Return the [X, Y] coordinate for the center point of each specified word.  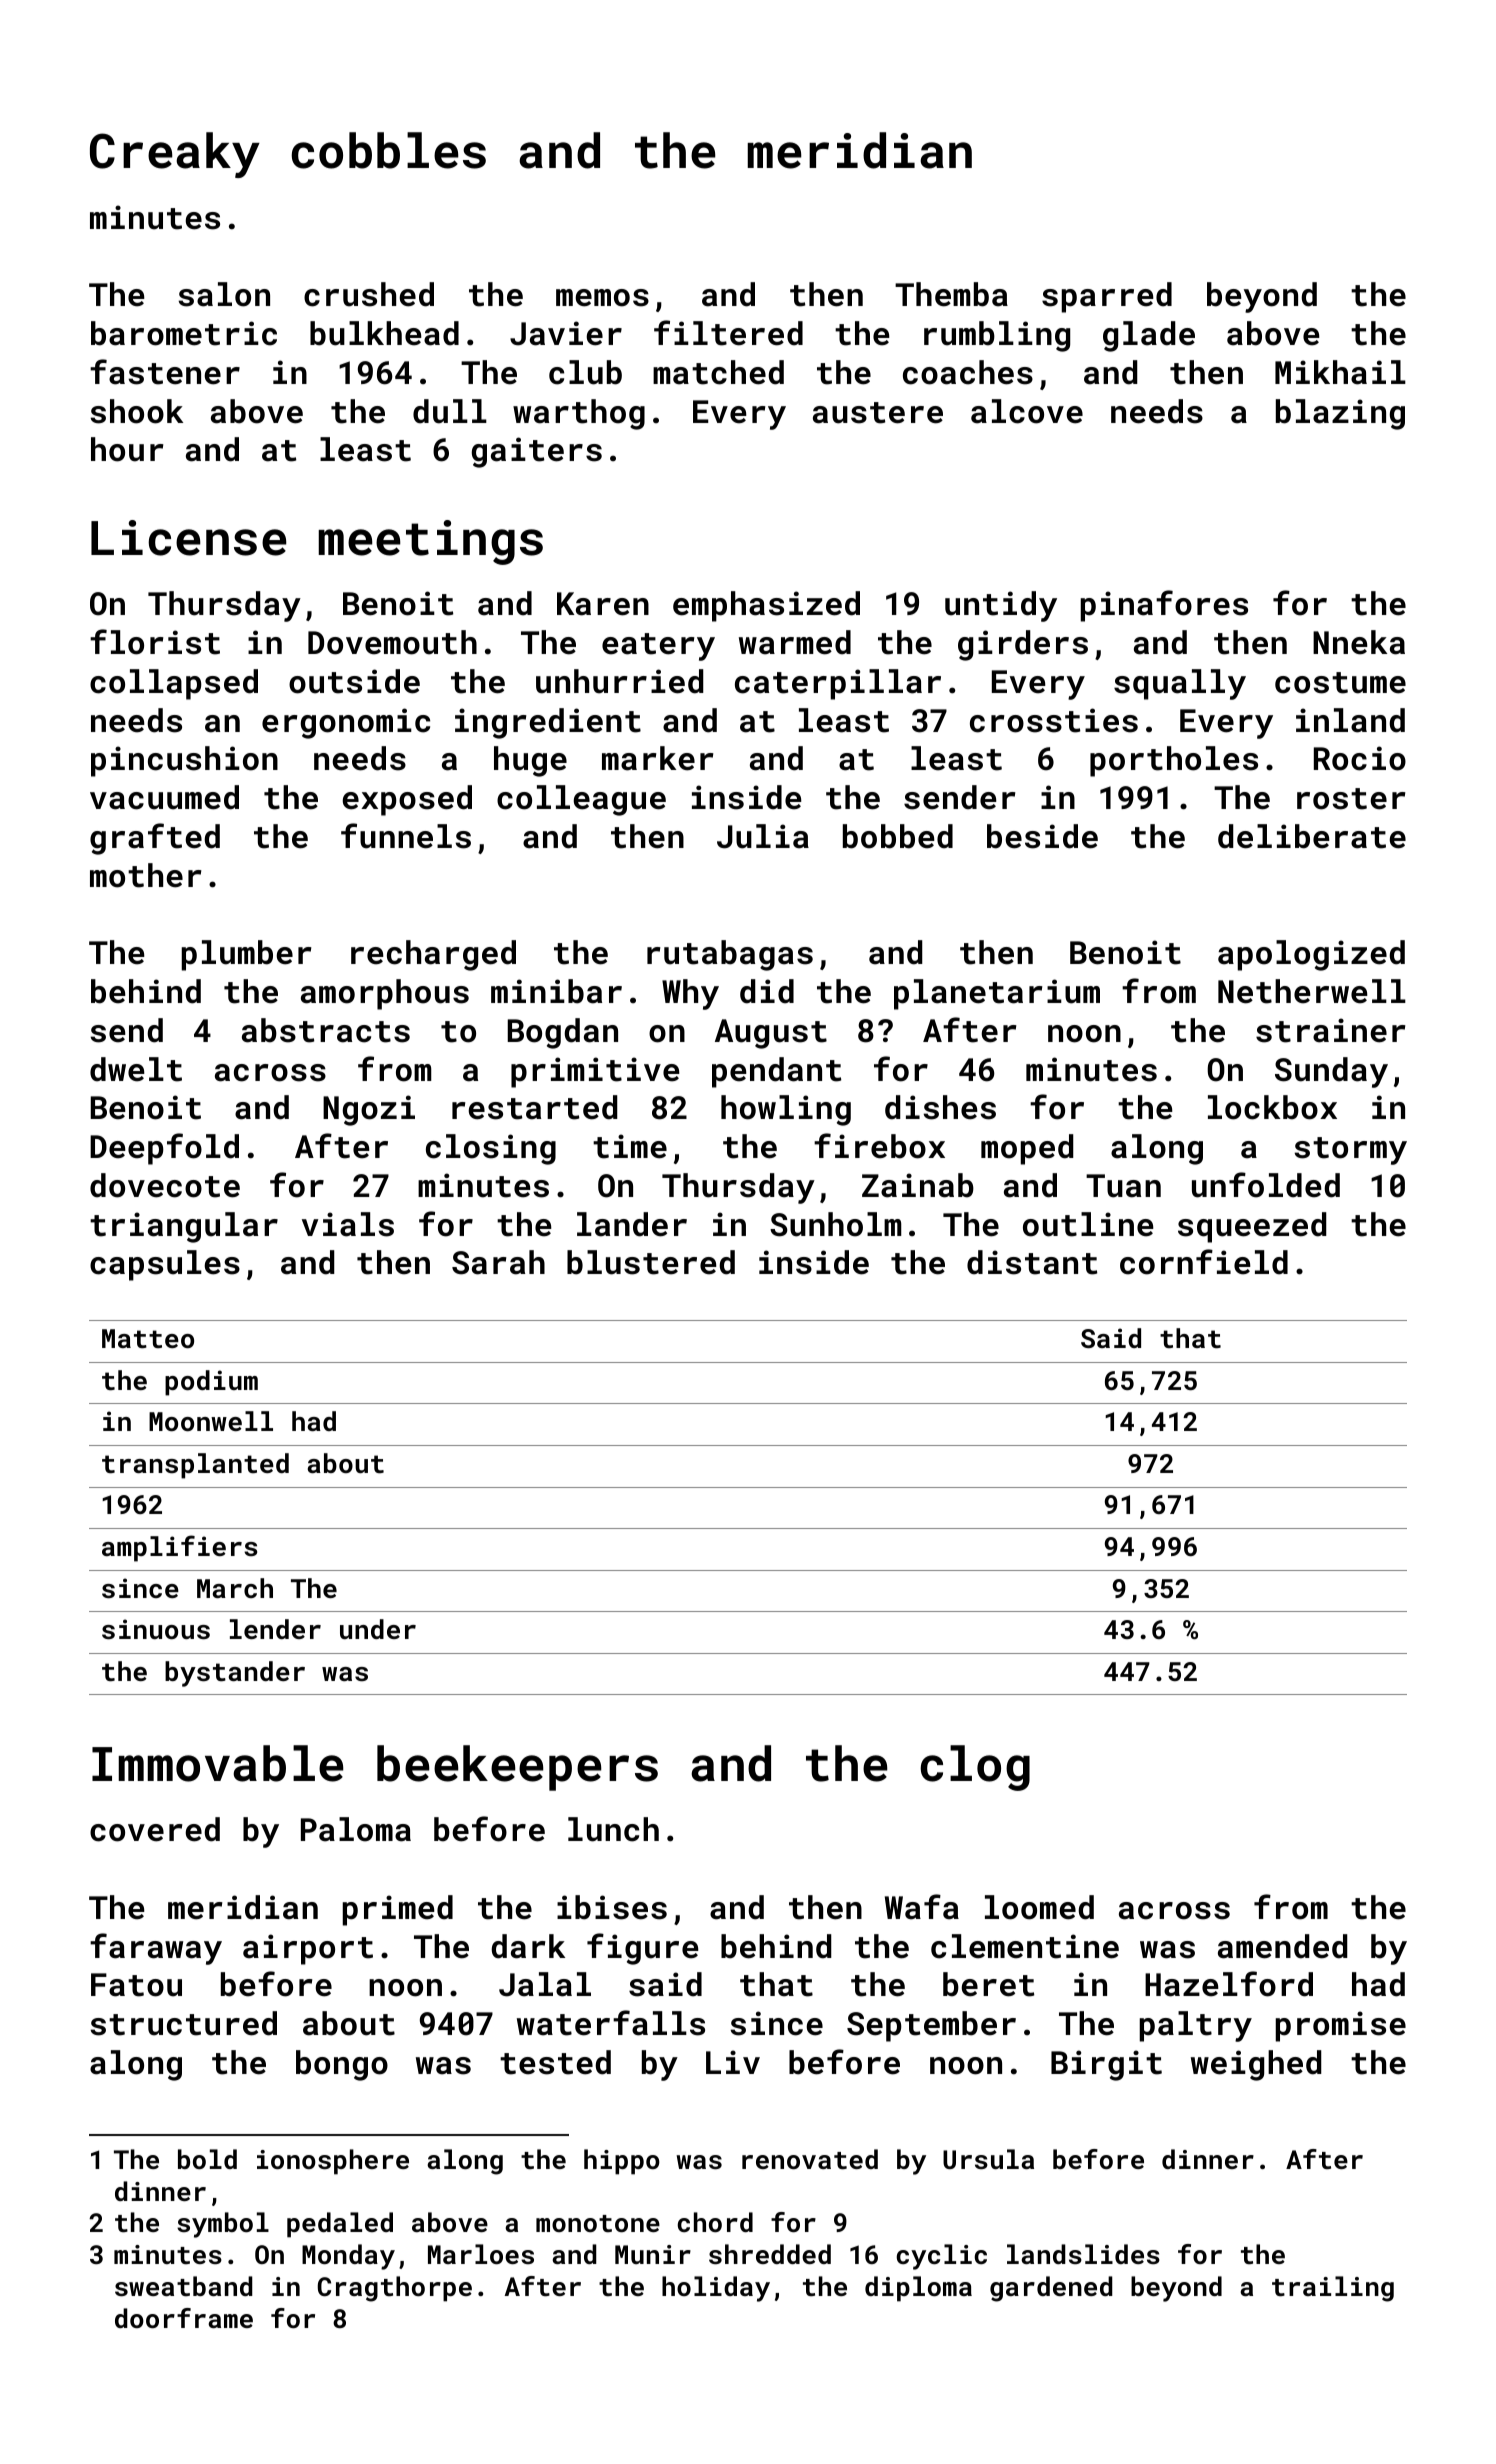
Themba [951, 294]
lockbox [1272, 1107]
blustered [651, 1262]
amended [1282, 1946]
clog [975, 1768]
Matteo [148, 1339]
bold [207, 2159]
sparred [1107, 297]
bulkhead [384, 333]
